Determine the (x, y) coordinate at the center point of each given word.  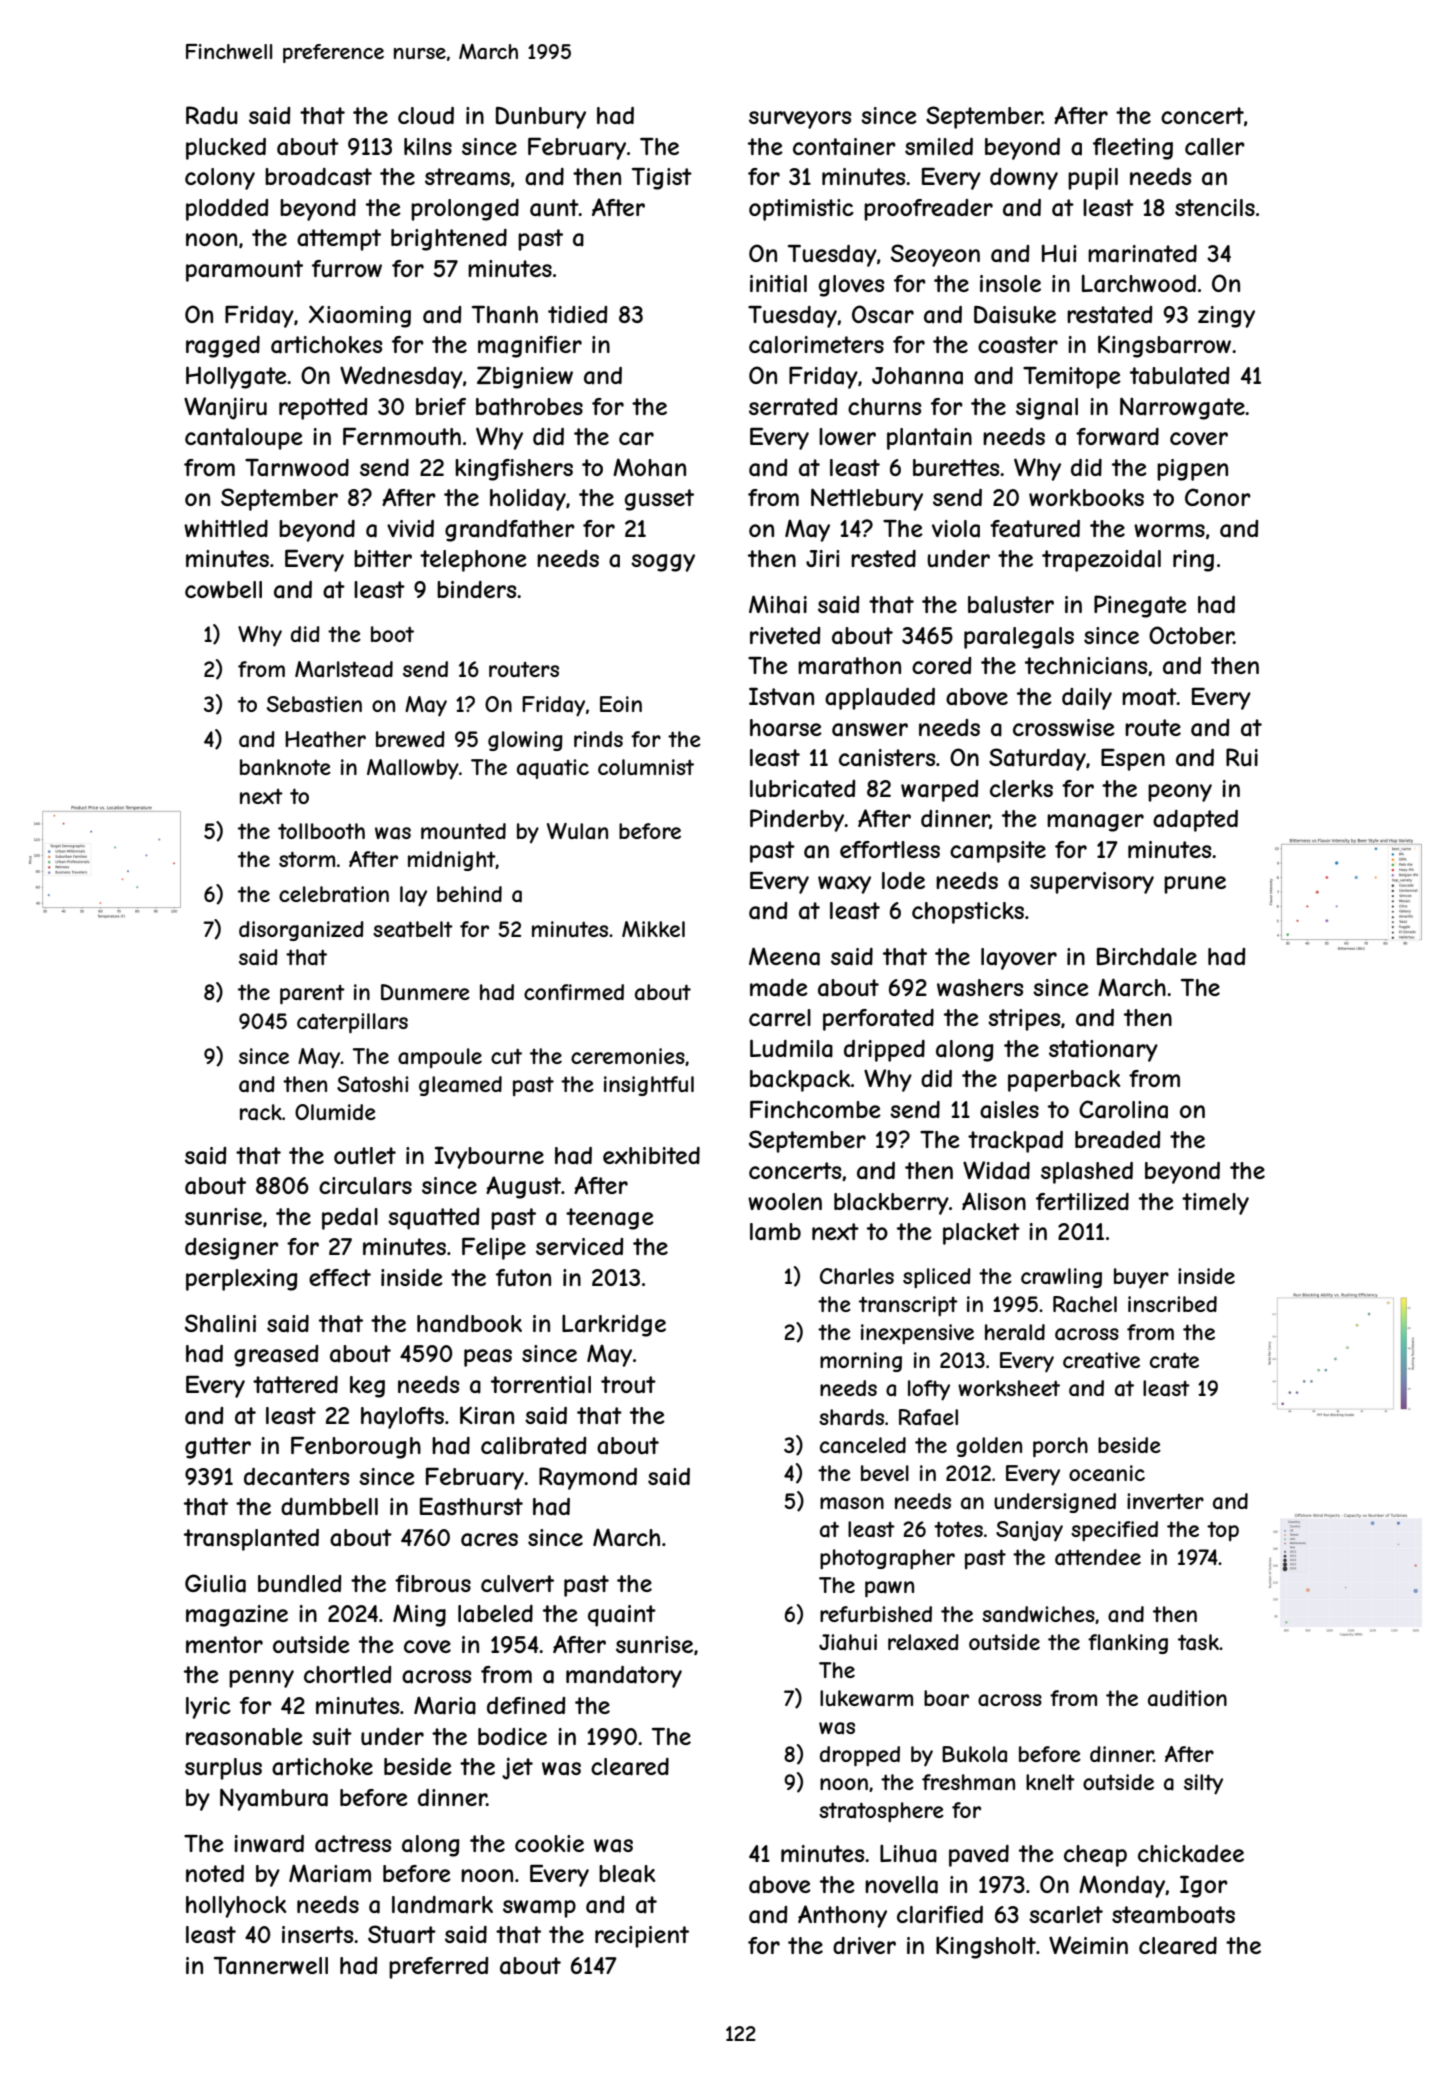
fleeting (1133, 149)
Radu (212, 115)
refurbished (876, 1614)
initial (778, 284)
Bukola (974, 1754)
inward (269, 1844)
